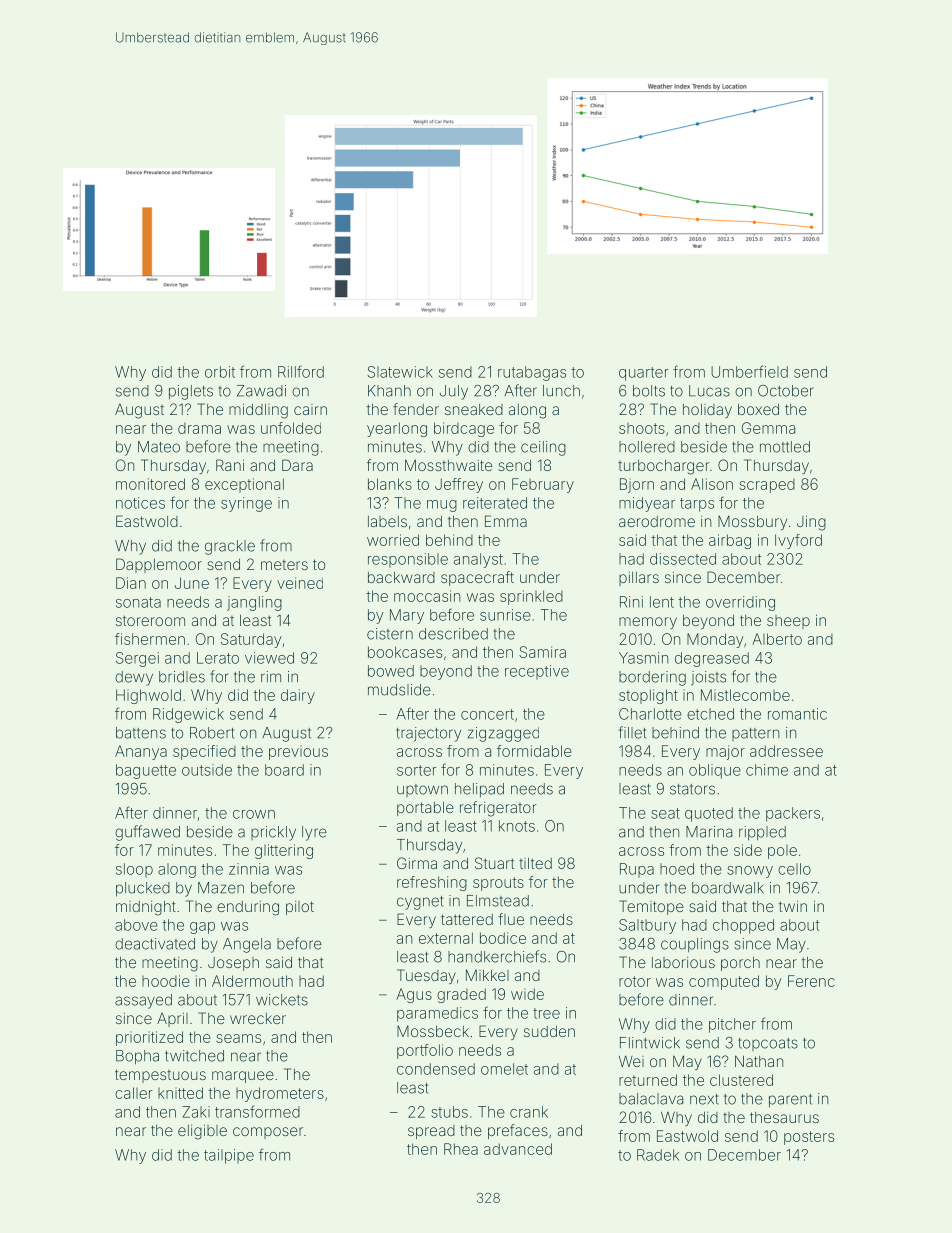 The image size is (952, 1233). What do you see at coordinates (649, 391) in the screenshot?
I see `bolts` at bounding box center [649, 391].
